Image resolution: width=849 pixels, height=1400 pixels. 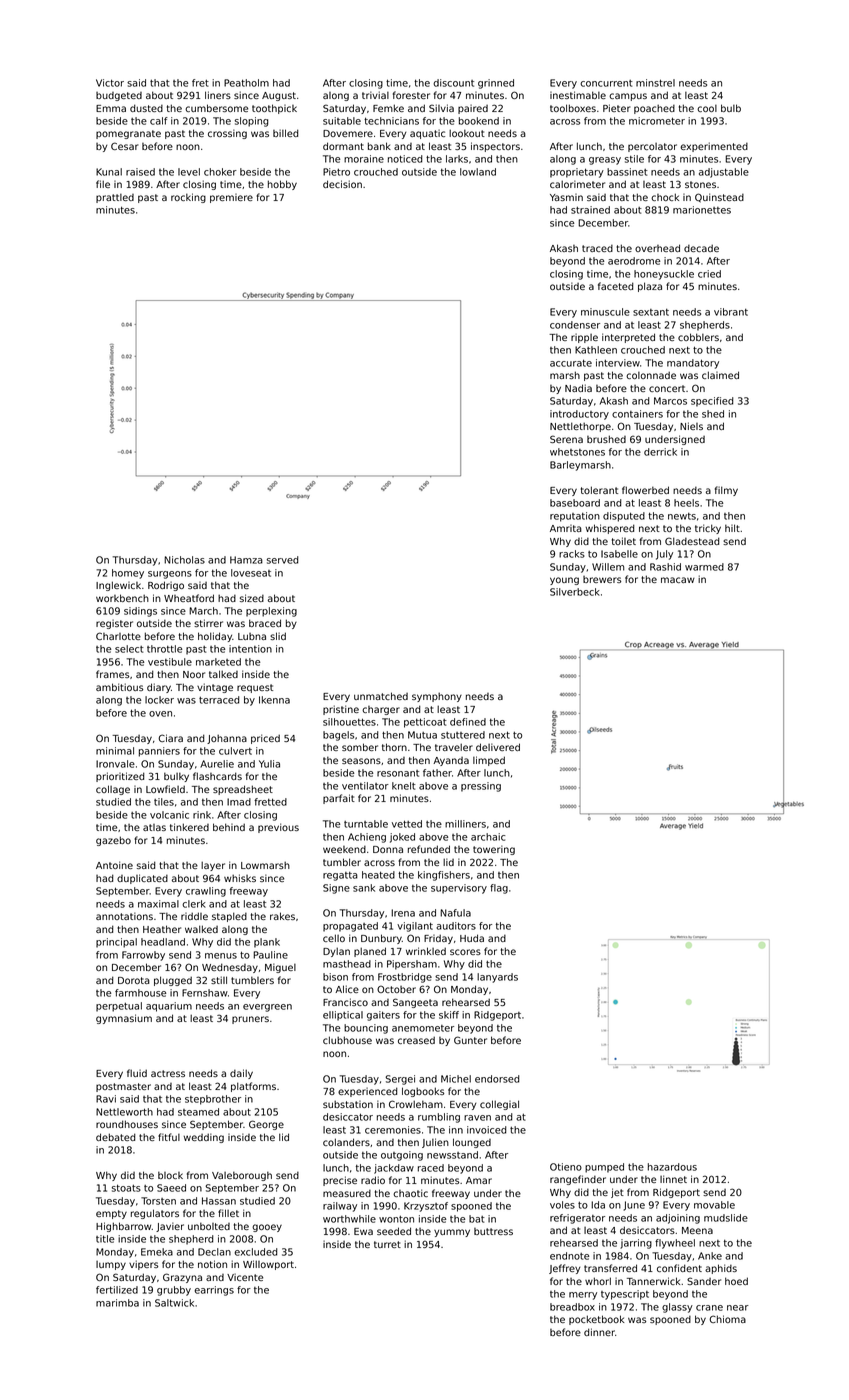 What do you see at coordinates (115, 198) in the screenshot?
I see `prattled` at bounding box center [115, 198].
